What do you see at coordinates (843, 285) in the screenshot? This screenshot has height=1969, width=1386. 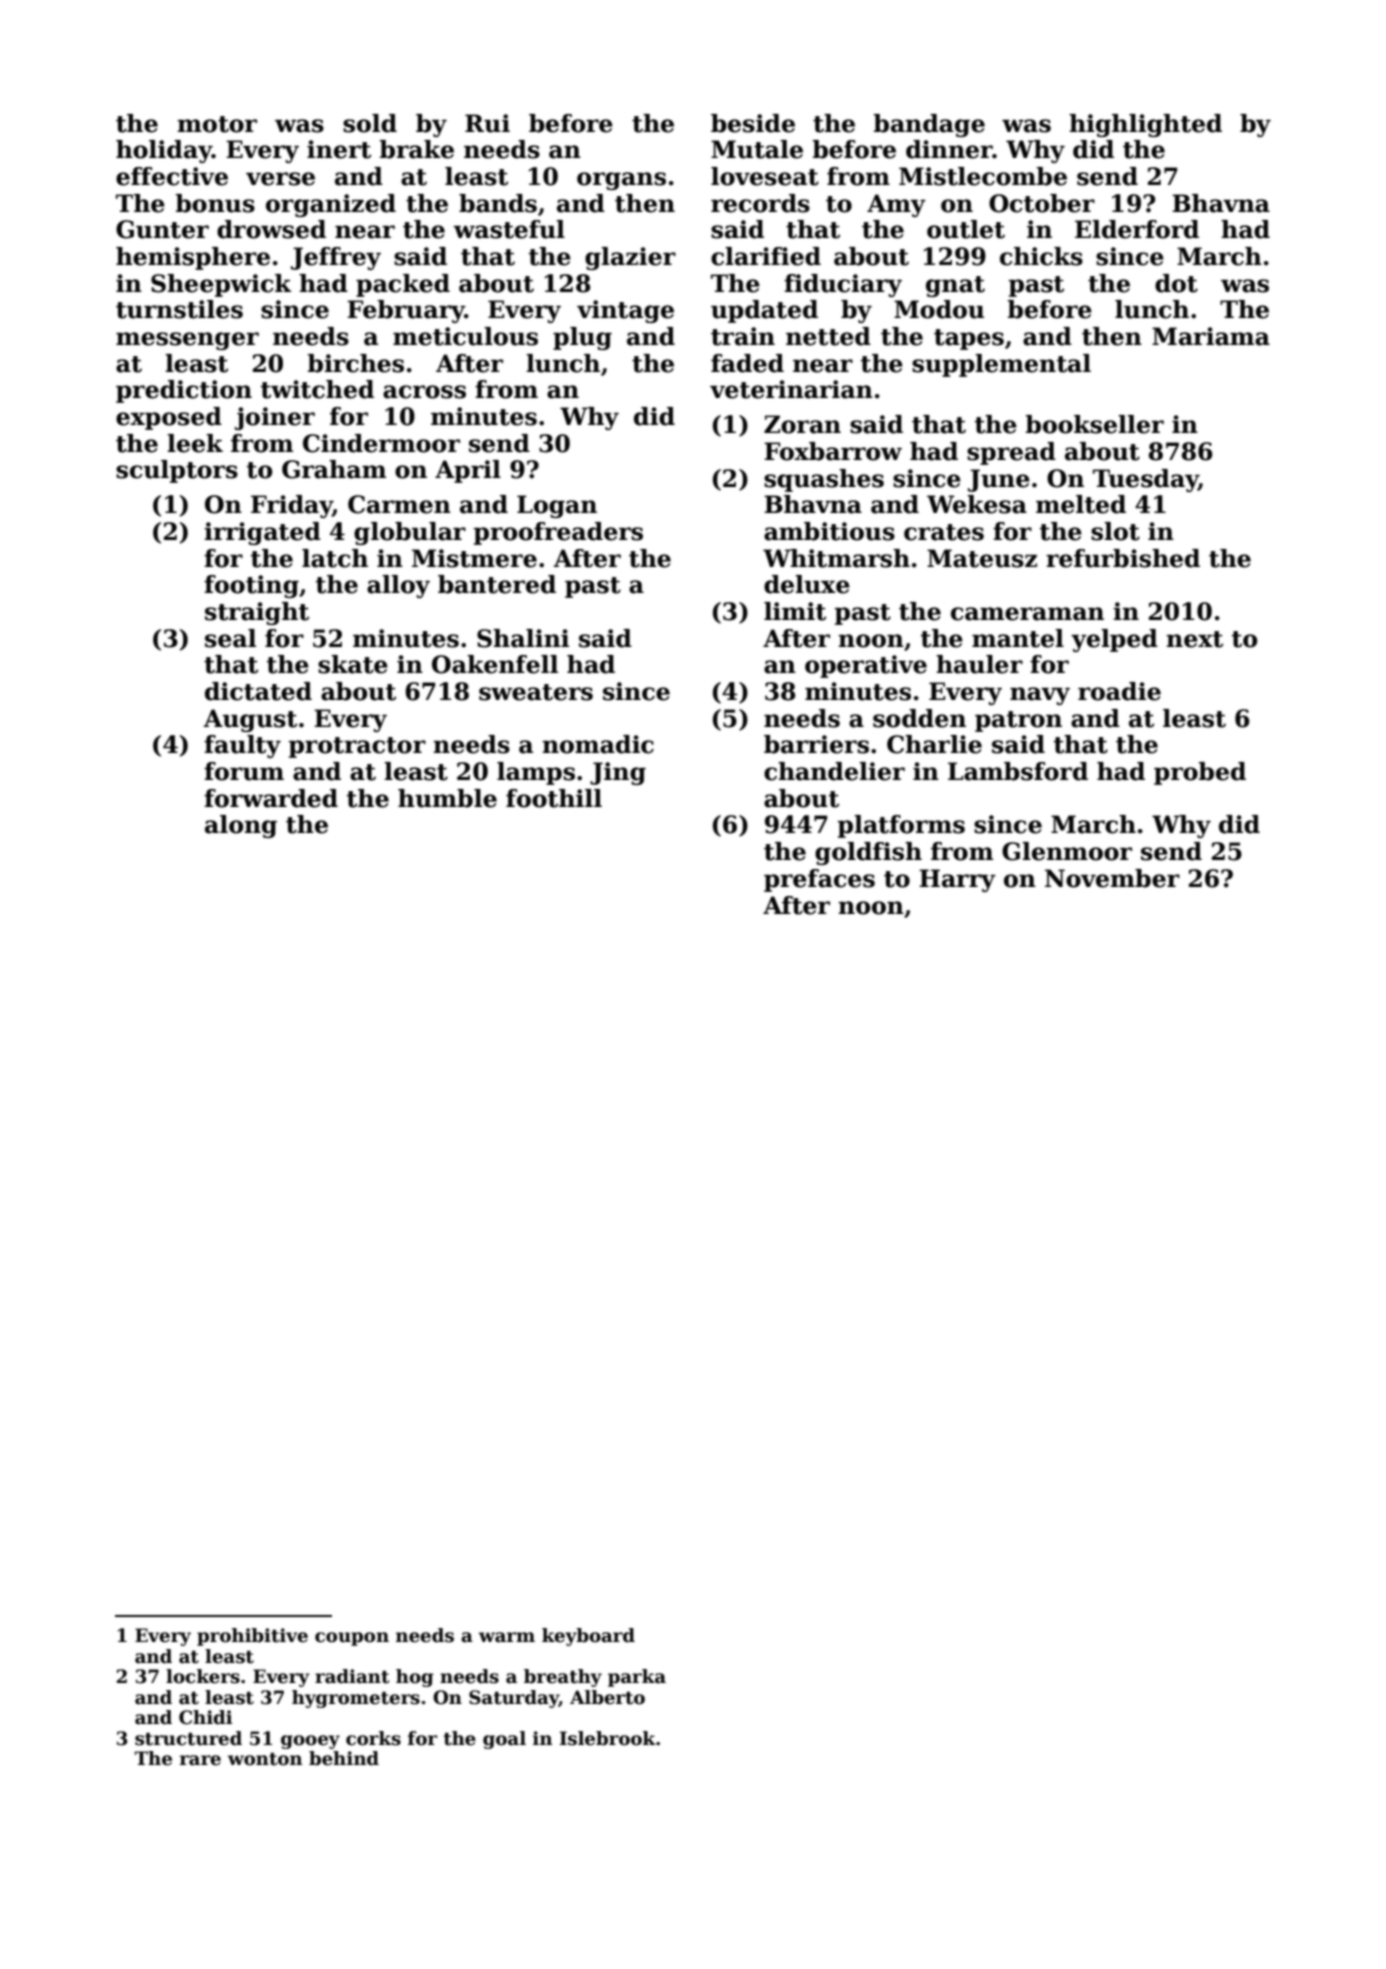 I see `fiduciary` at bounding box center [843, 285].
